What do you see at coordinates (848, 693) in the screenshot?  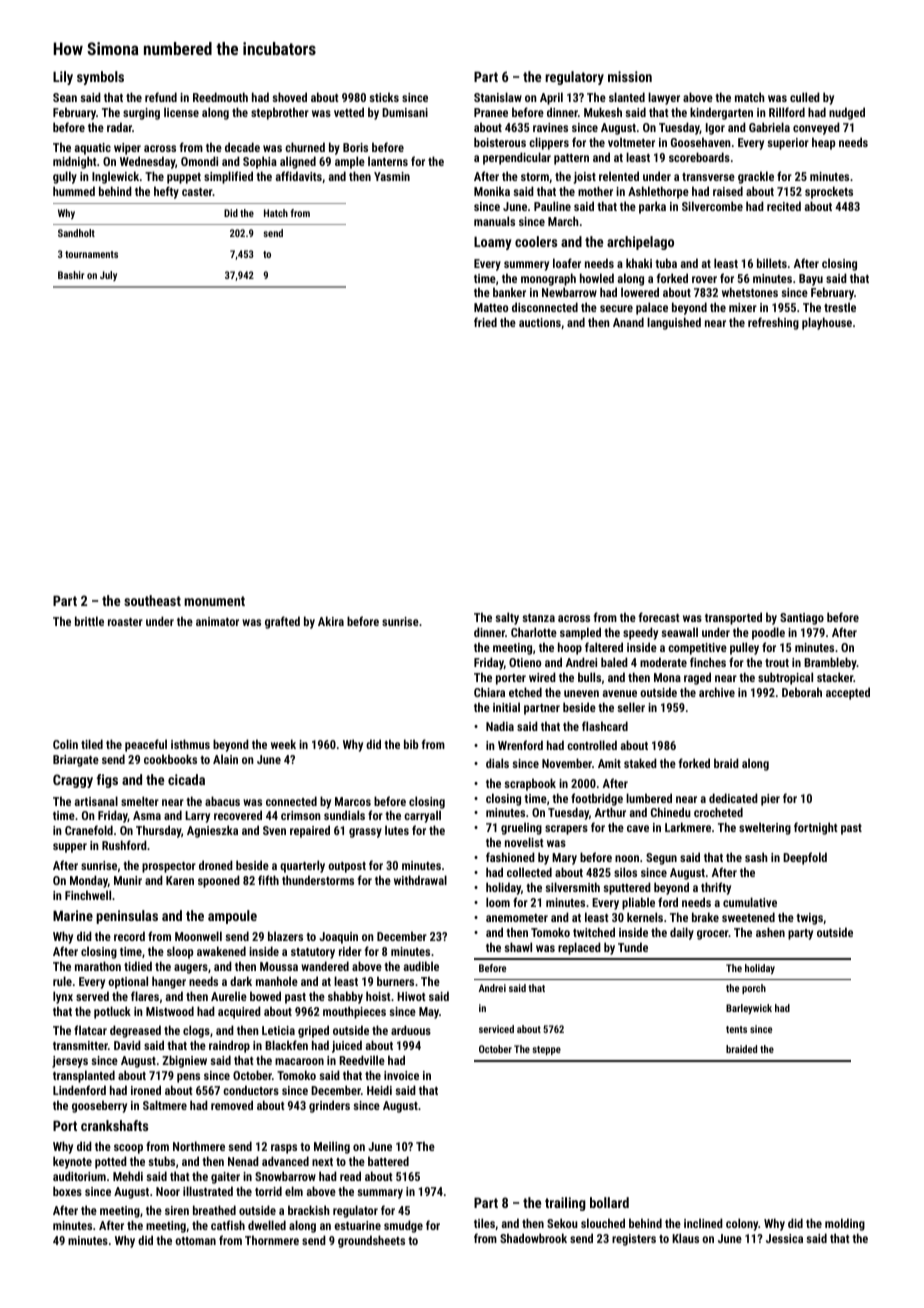 I see `accepted` at bounding box center [848, 693].
